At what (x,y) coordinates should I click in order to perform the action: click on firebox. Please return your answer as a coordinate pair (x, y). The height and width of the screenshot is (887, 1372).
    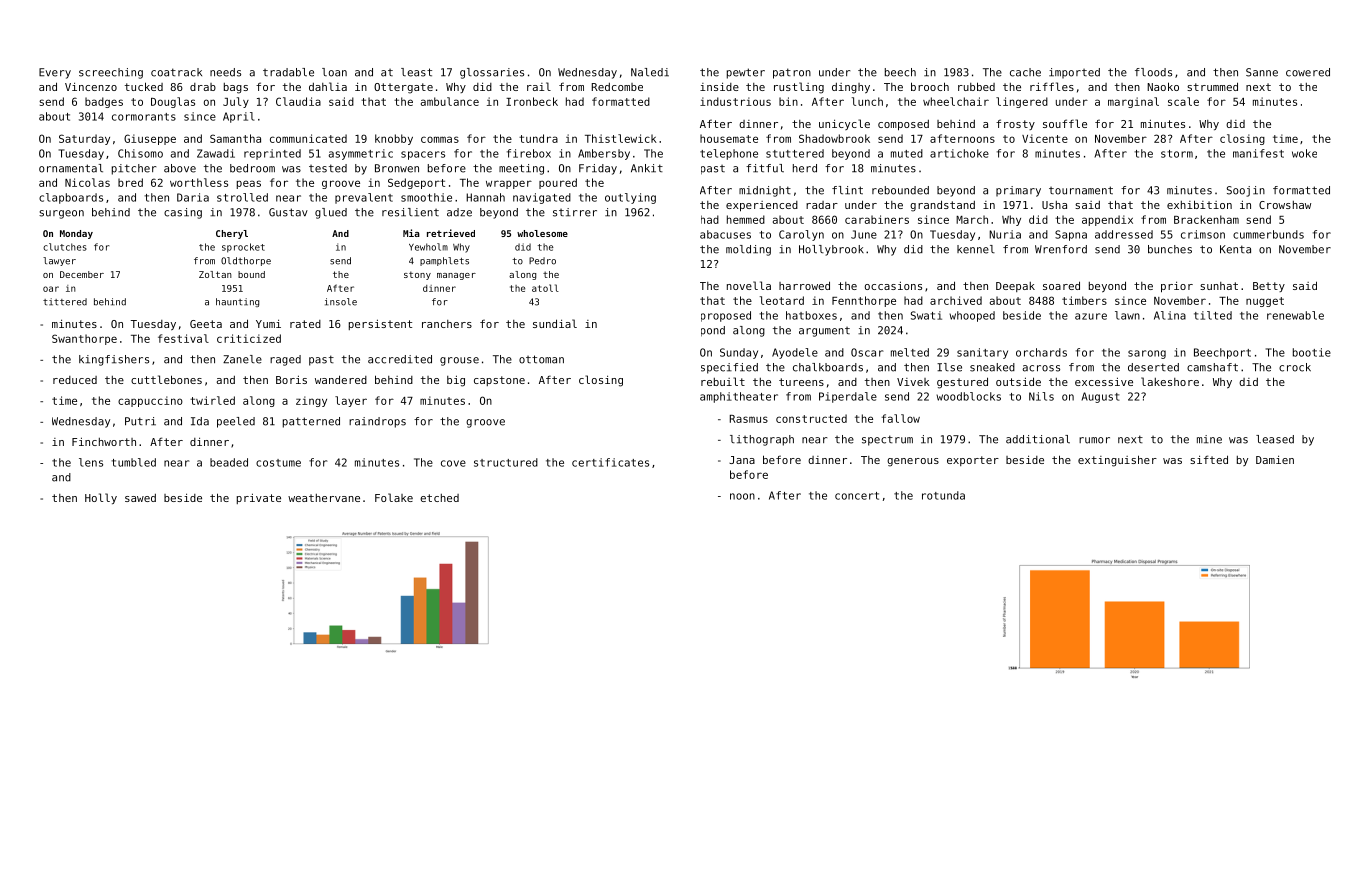
    Looking at the image, I should click on (529, 153).
